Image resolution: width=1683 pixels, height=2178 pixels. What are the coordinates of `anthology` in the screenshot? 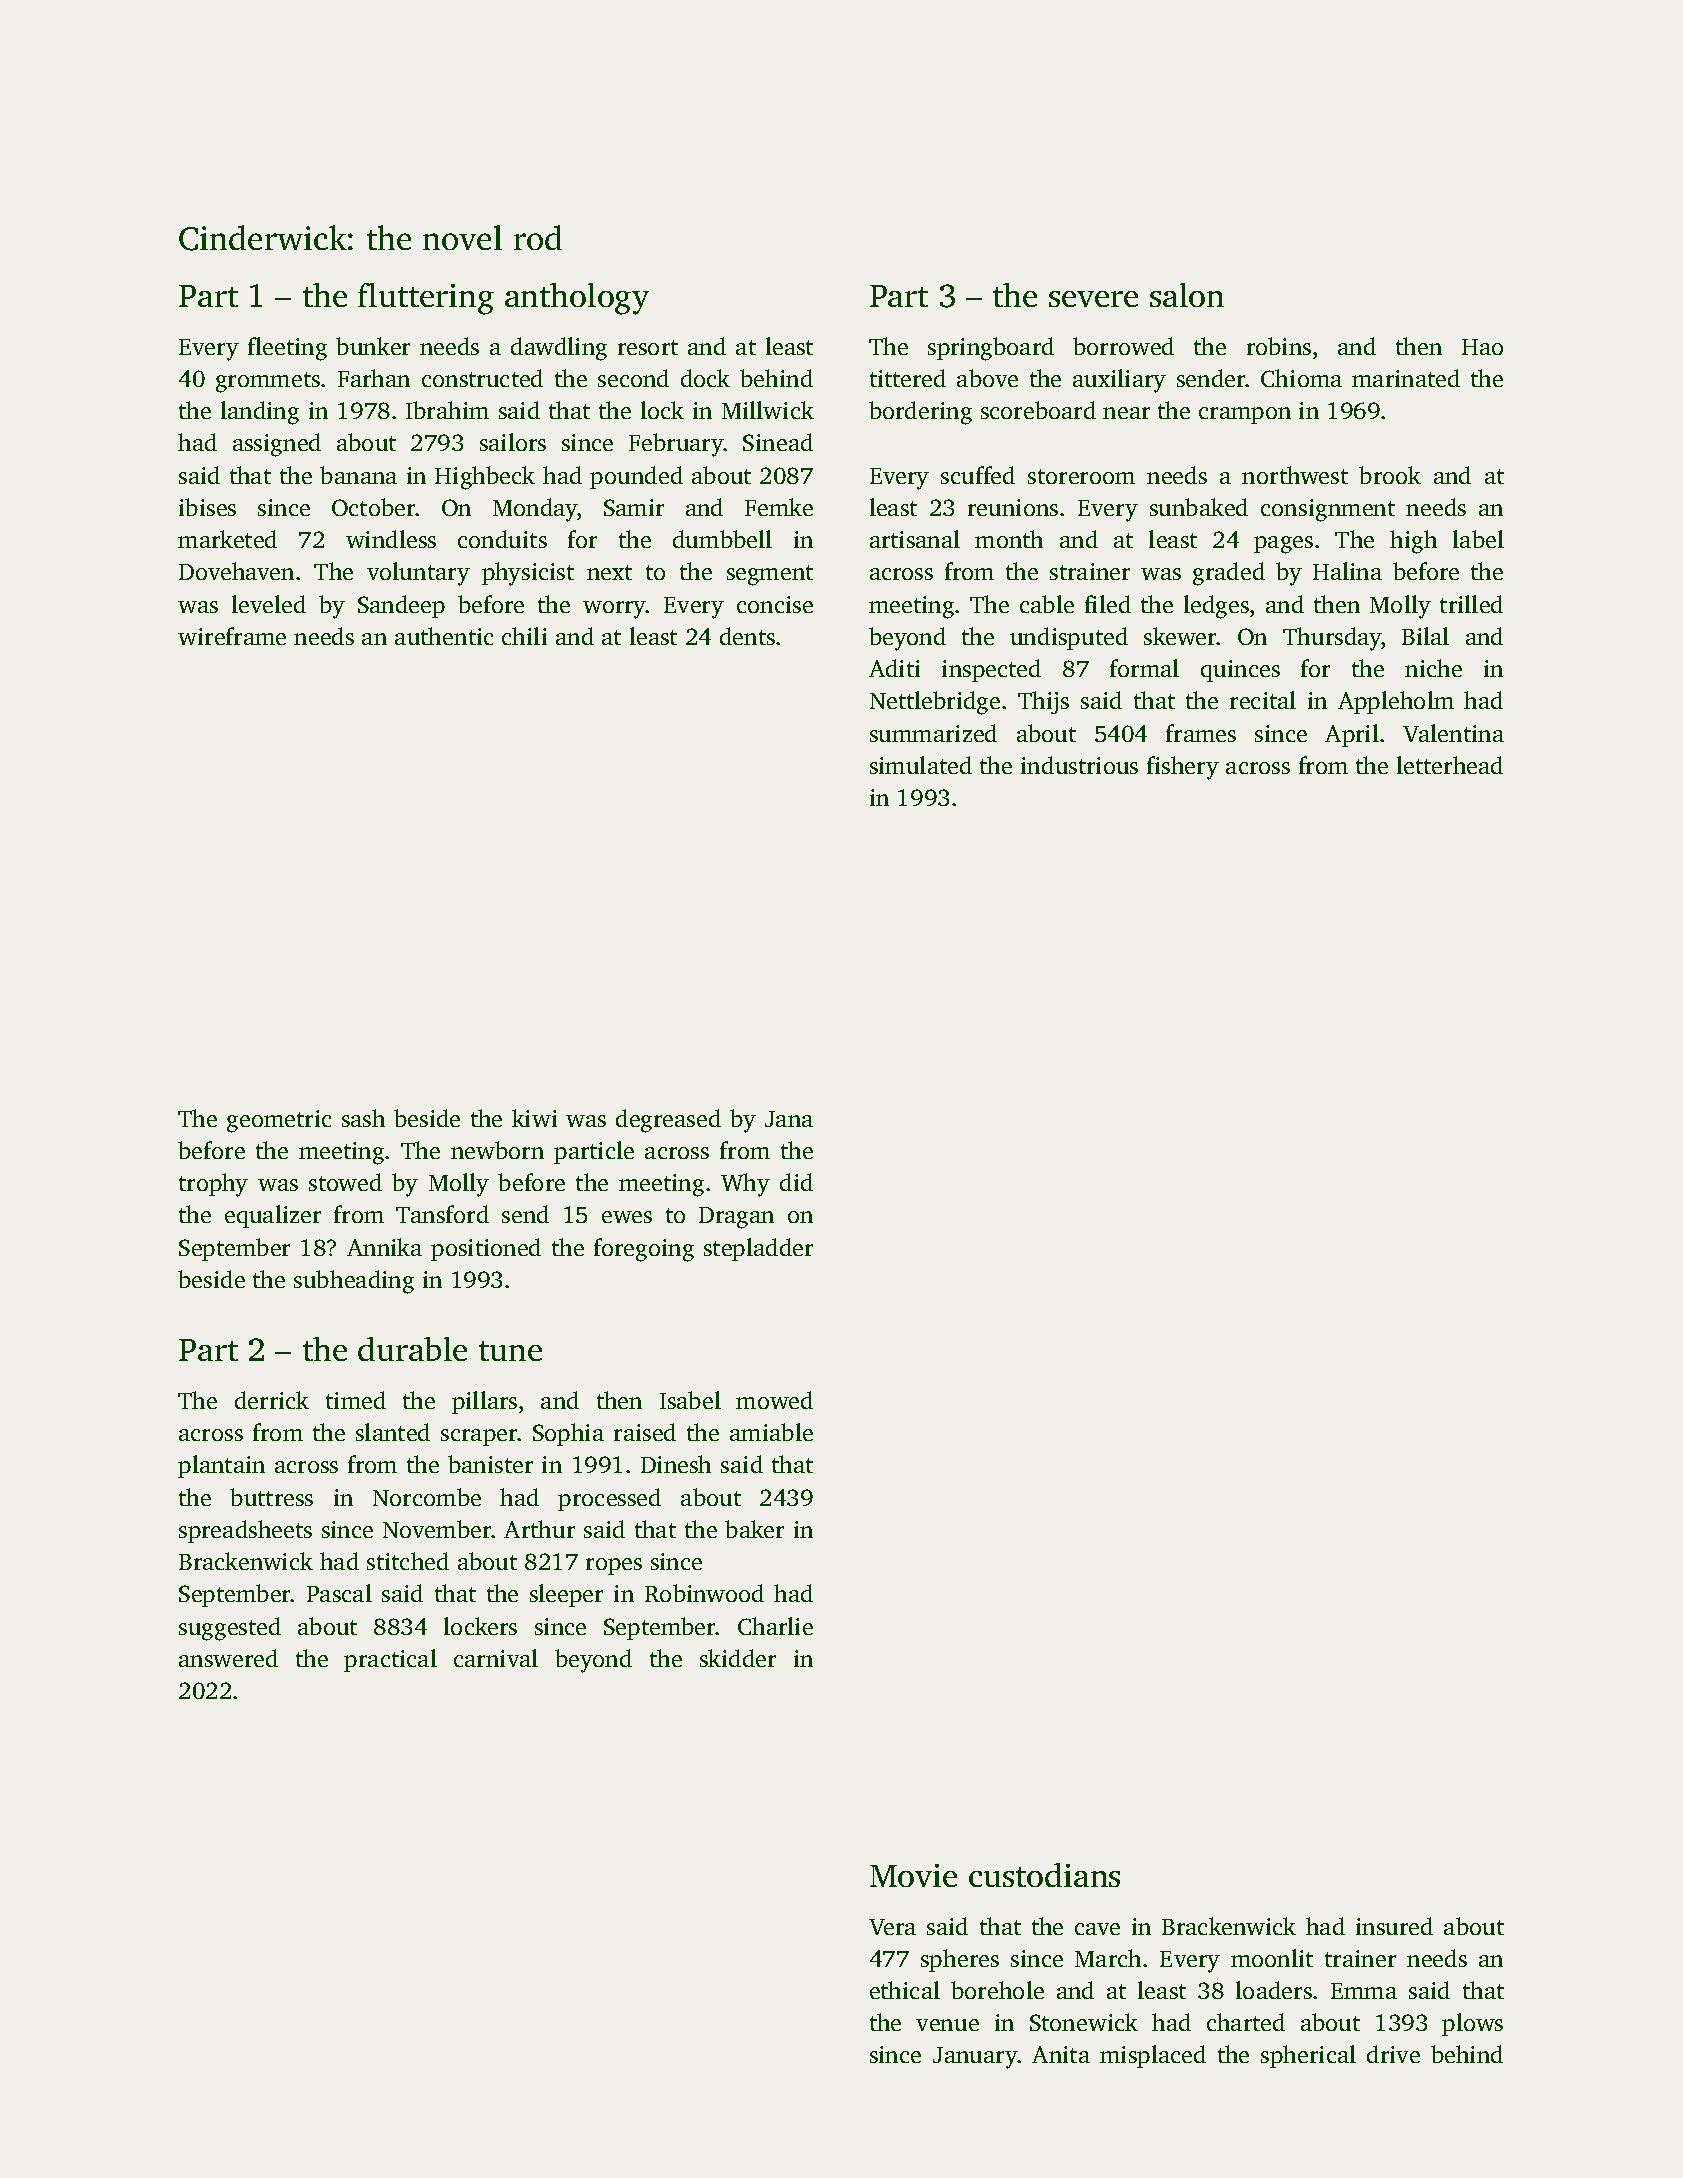 It's located at (577, 299).
